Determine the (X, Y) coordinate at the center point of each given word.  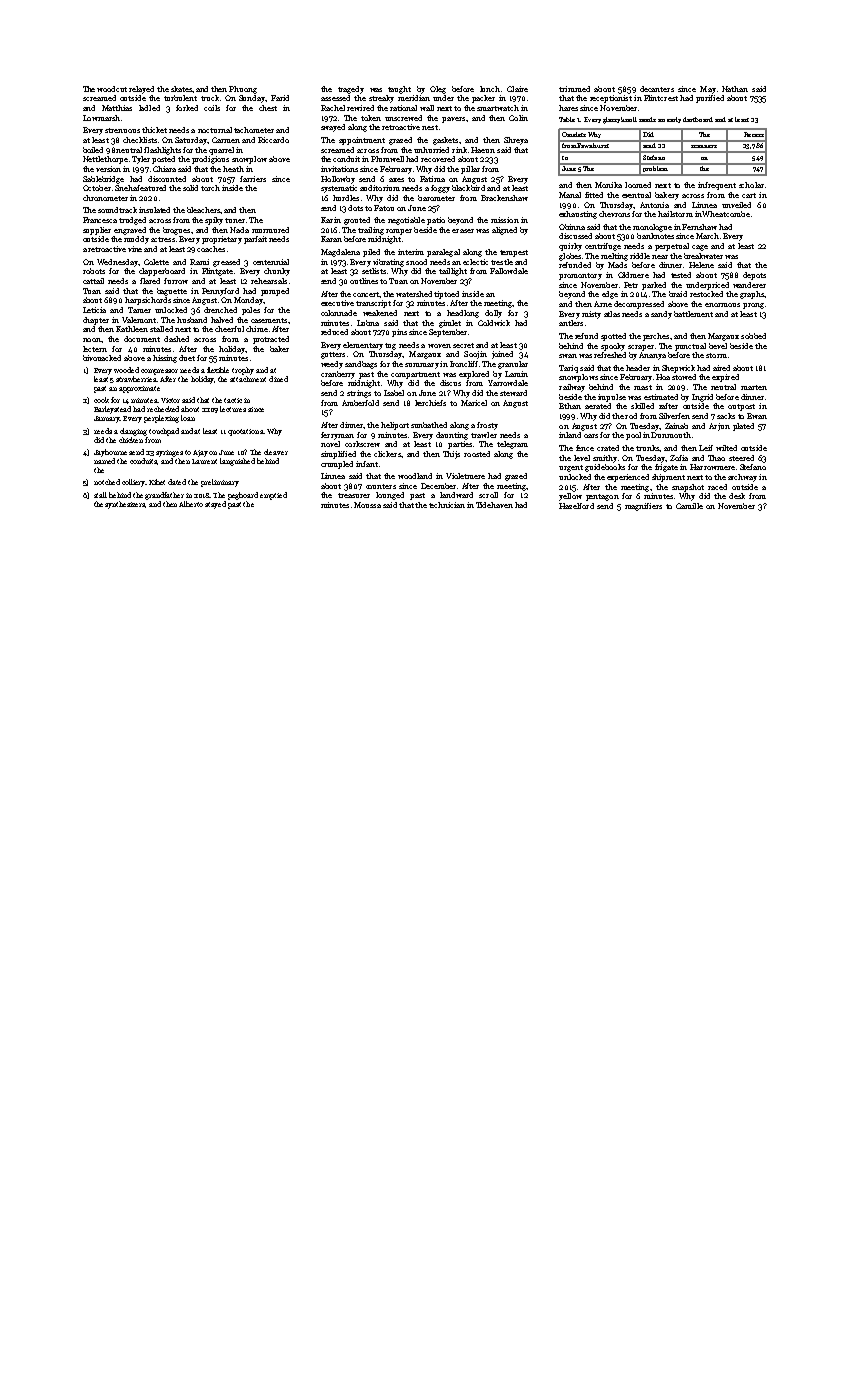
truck (210, 98)
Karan (331, 239)
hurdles (346, 198)
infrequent (717, 186)
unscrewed (403, 118)
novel (330, 444)
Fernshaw (699, 227)
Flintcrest (661, 98)
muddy (136, 240)
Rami (199, 262)
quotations (245, 432)
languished (237, 462)
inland (570, 435)
